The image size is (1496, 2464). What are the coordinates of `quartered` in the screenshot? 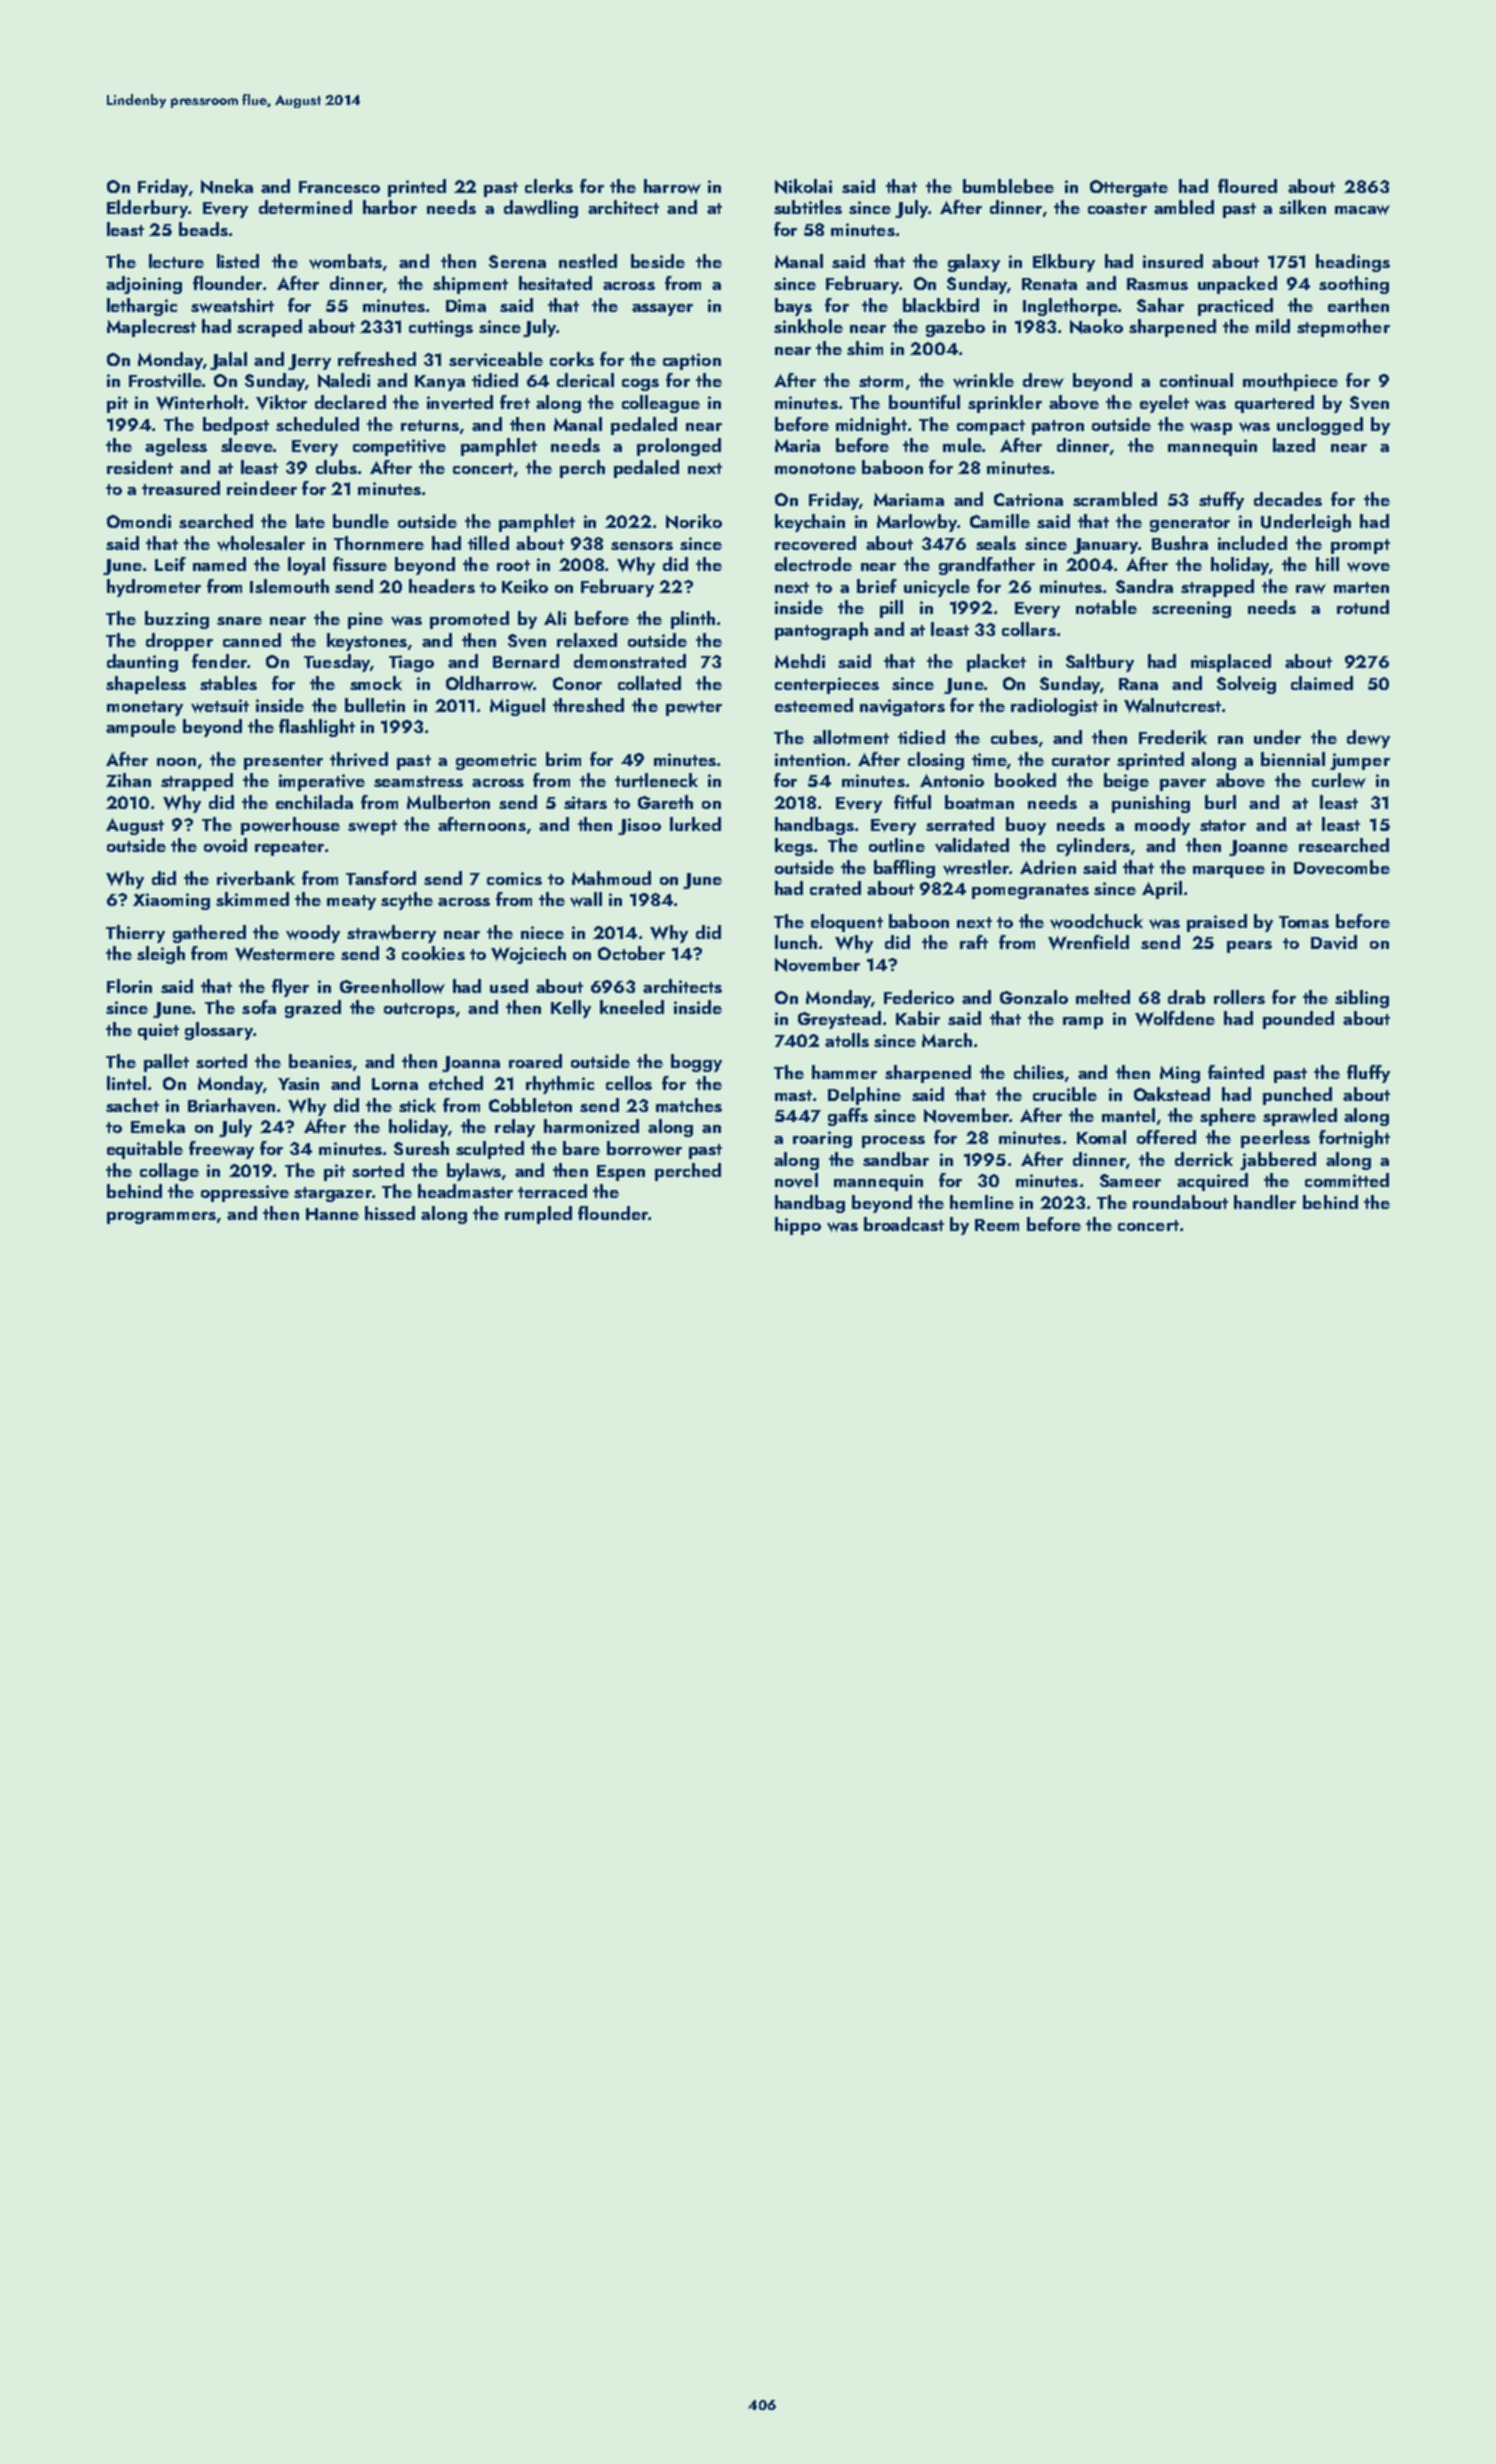 It's located at (1274, 404).
